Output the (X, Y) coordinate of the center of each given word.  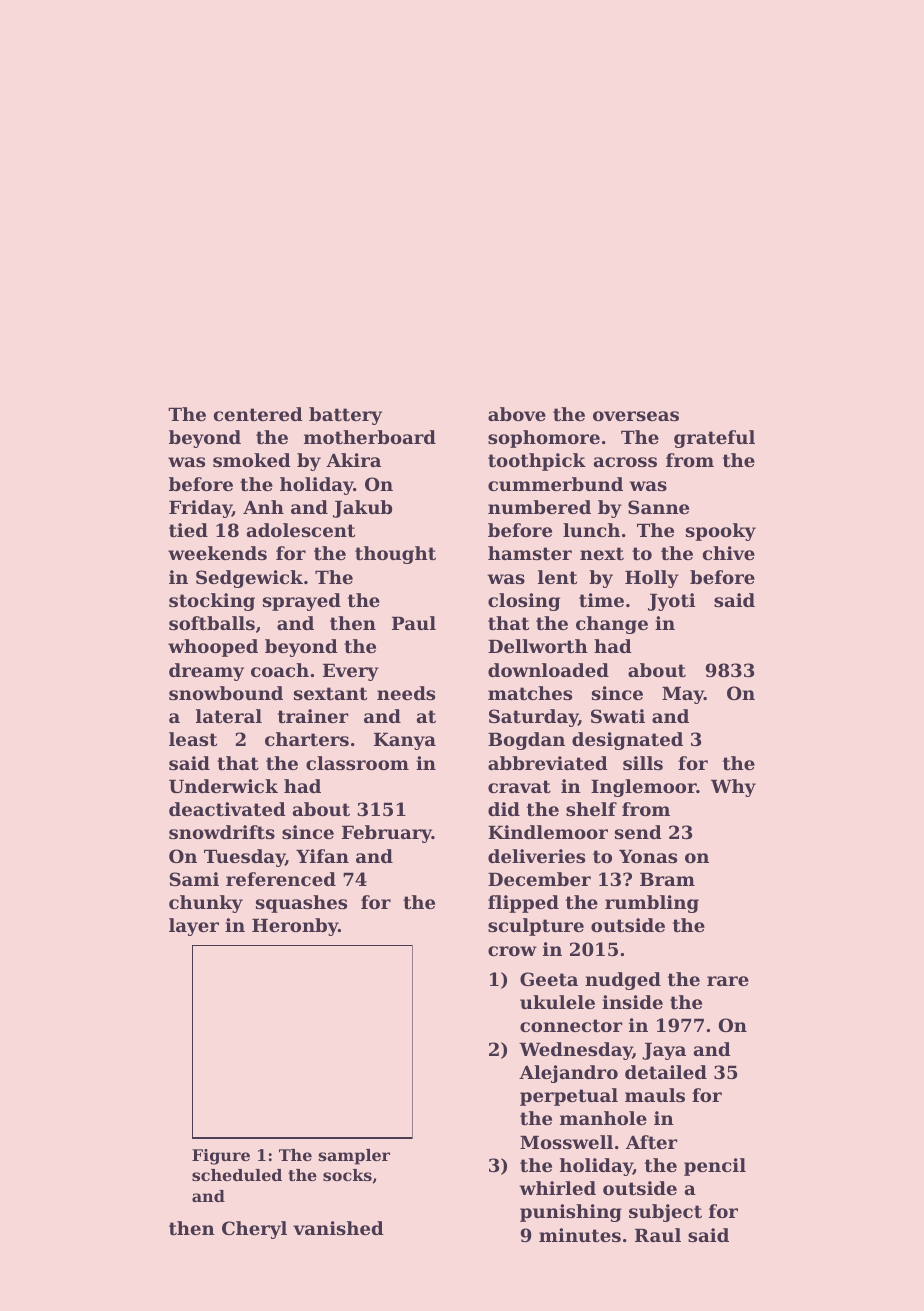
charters (307, 739)
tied (188, 530)
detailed (666, 1072)
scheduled (237, 1175)
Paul (414, 623)
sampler (354, 1157)
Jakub (362, 509)
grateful (714, 439)
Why (733, 788)
